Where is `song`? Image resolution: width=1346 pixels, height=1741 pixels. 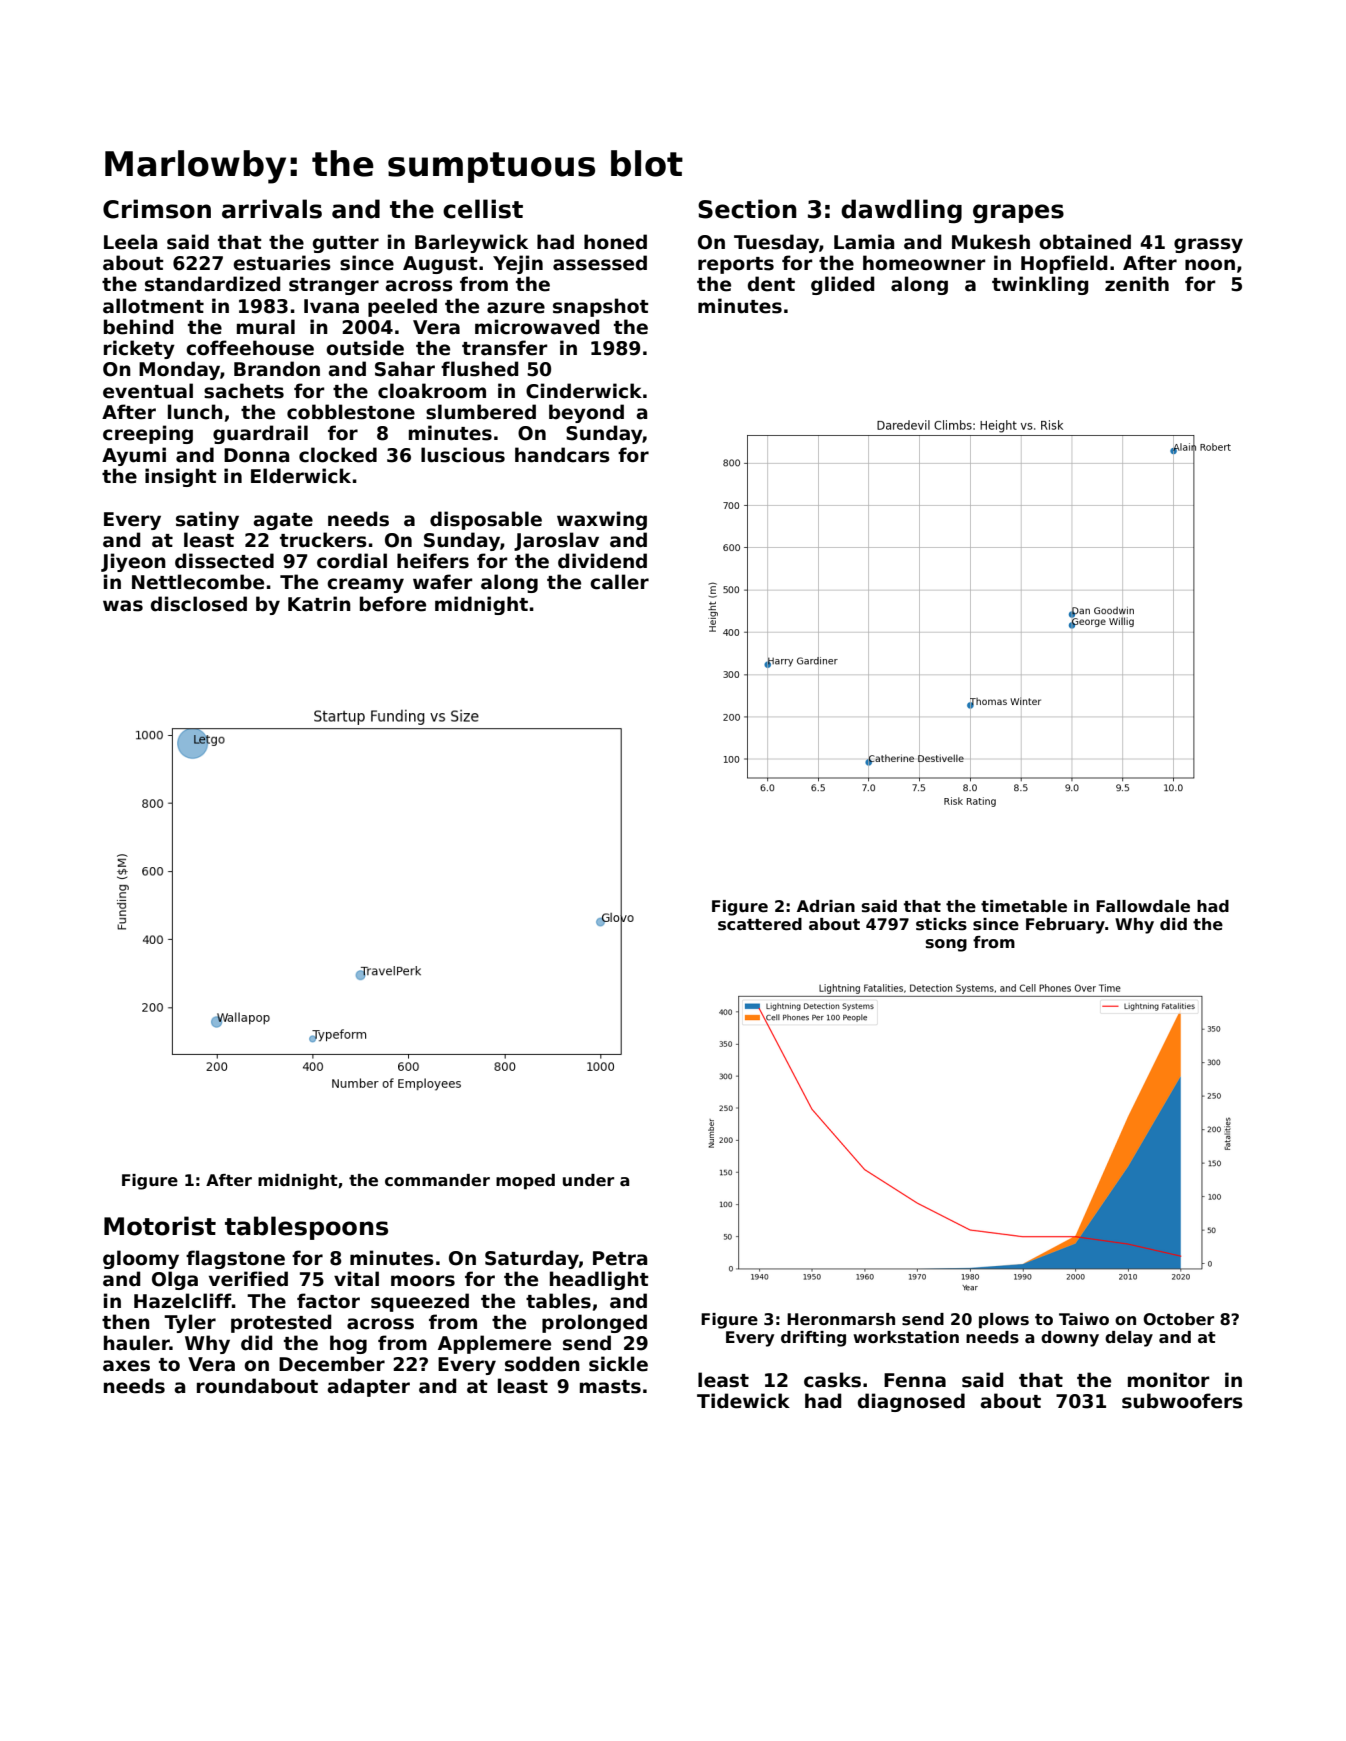
song is located at coordinates (946, 945).
